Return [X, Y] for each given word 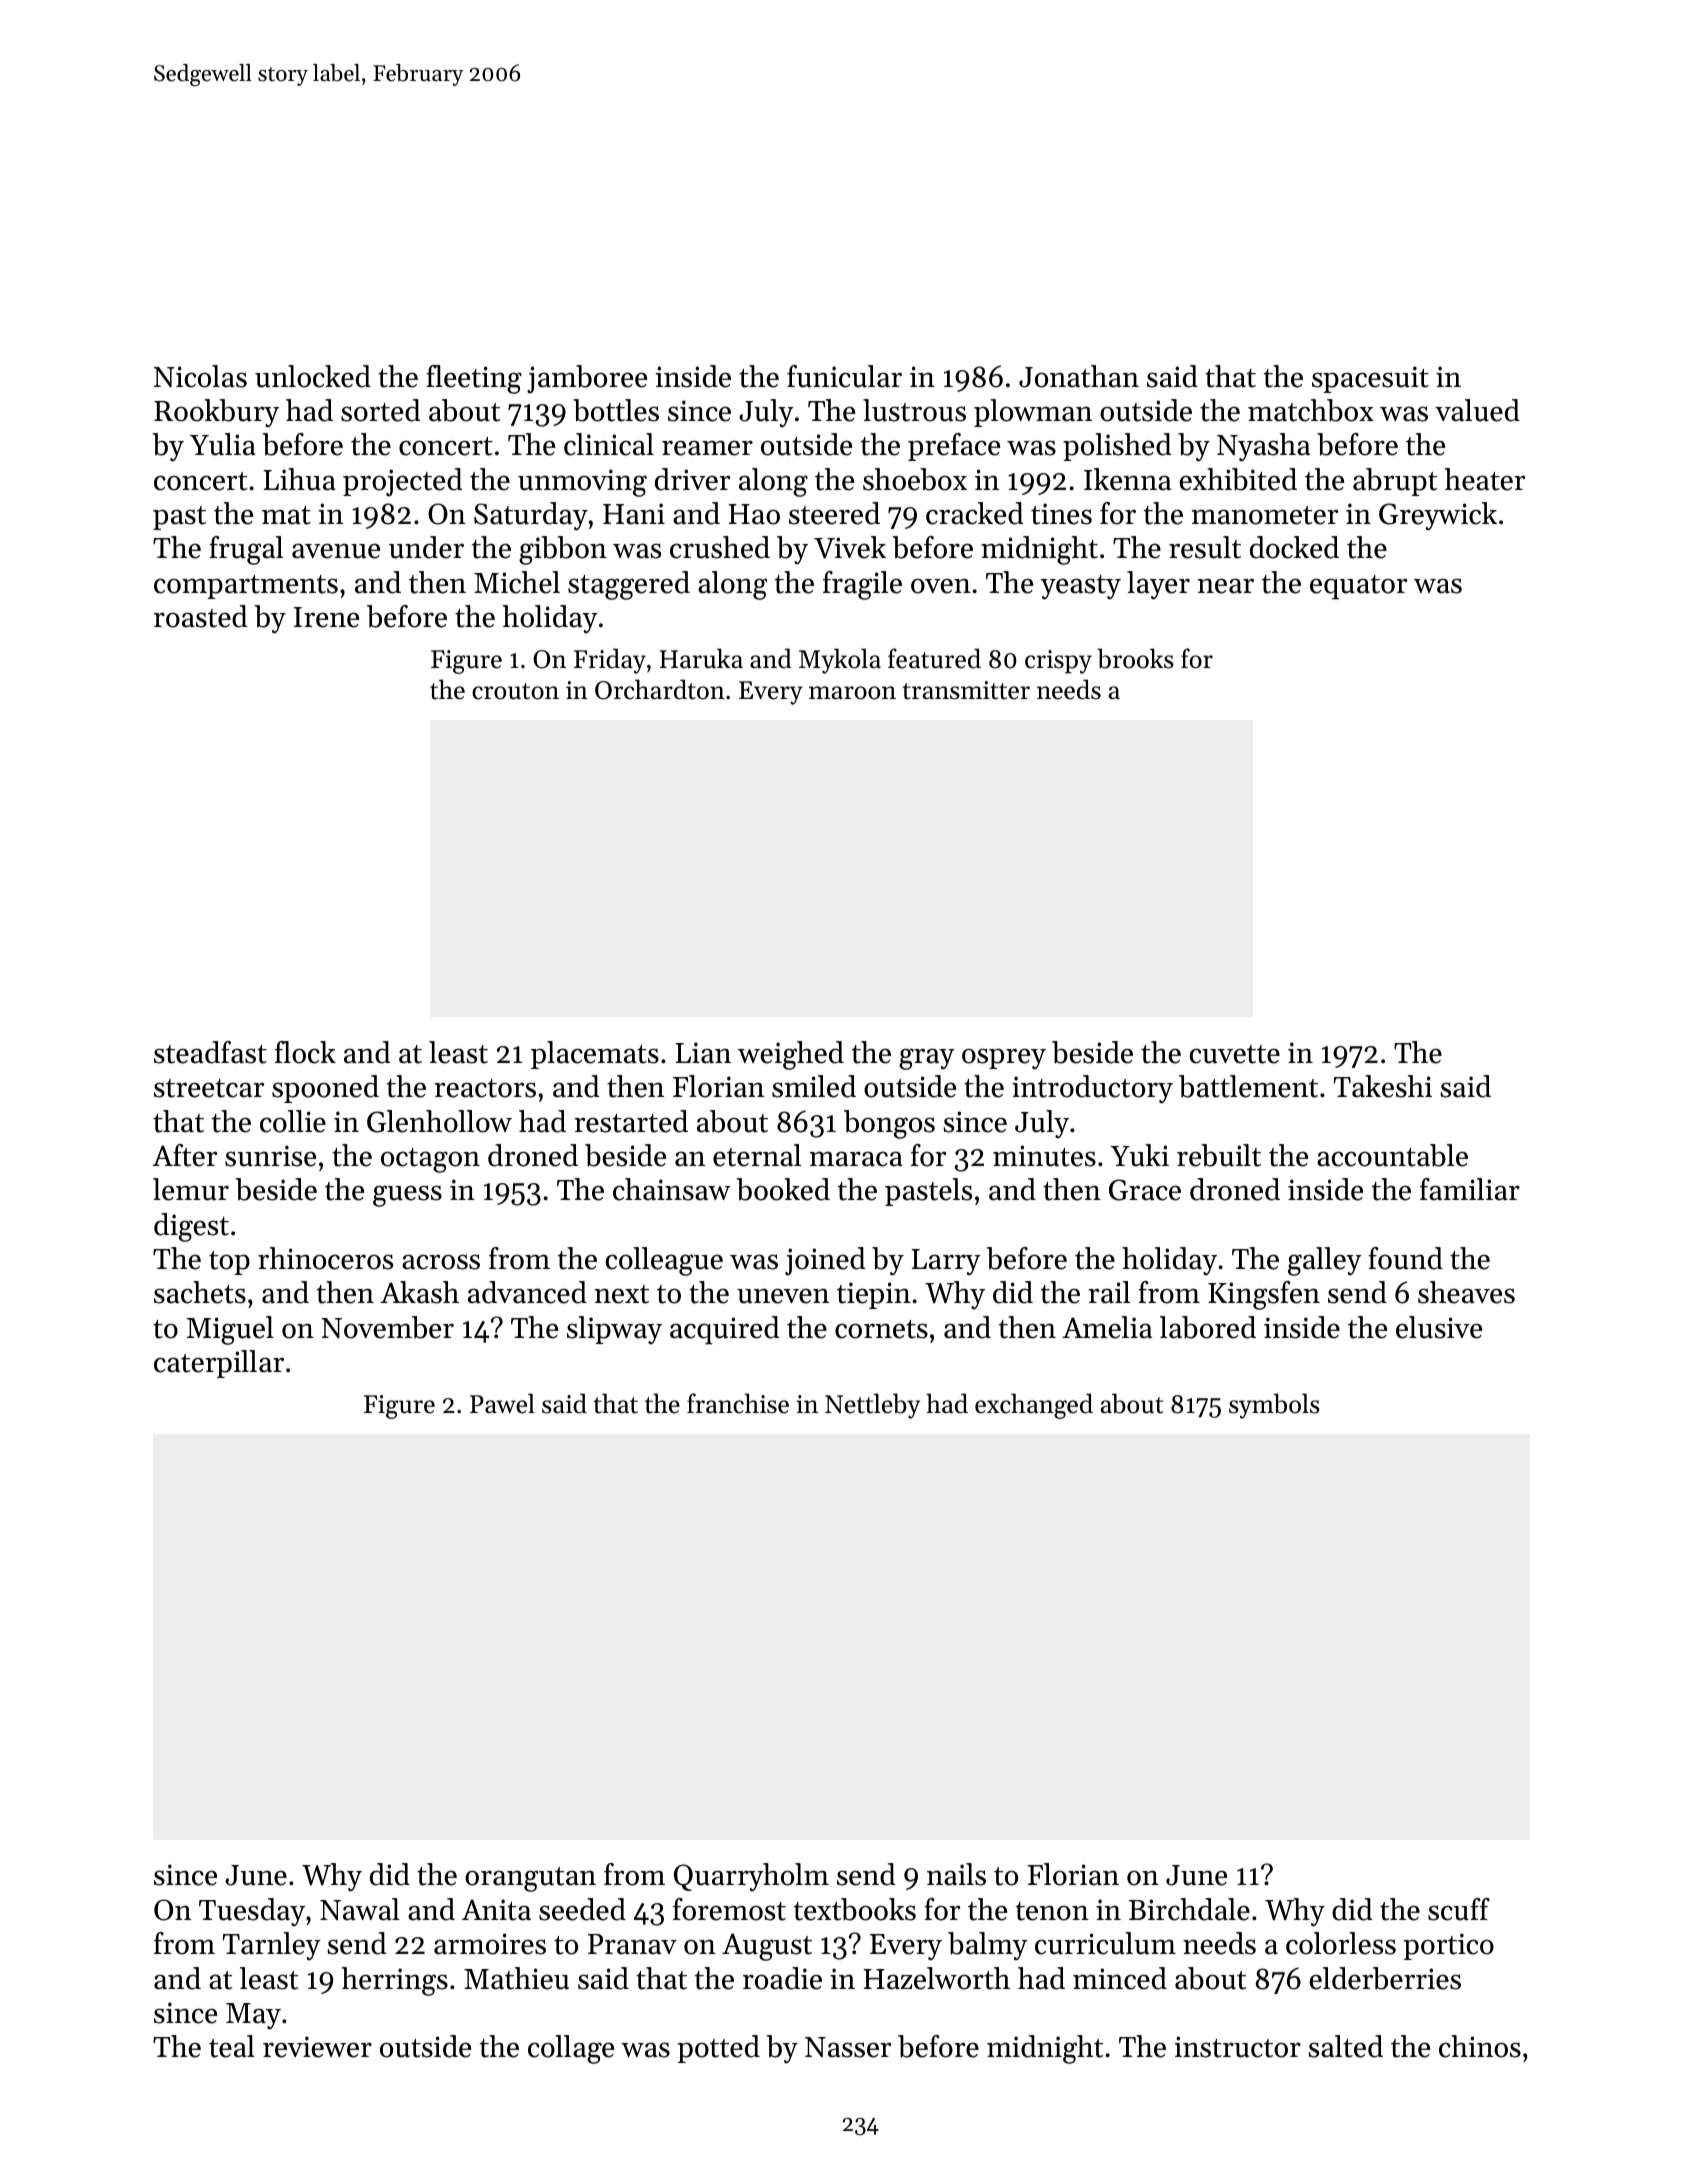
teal [232, 2046]
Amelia [1107, 1327]
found [1405, 1258]
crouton [515, 691]
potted [719, 2049]
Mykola [840, 661]
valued [1477, 410]
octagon [430, 1160]
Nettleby [872, 1406]
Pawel [502, 1403]
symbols [1274, 1406]
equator [1358, 587]
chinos [1480, 2046]
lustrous [914, 410]
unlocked [313, 376]
